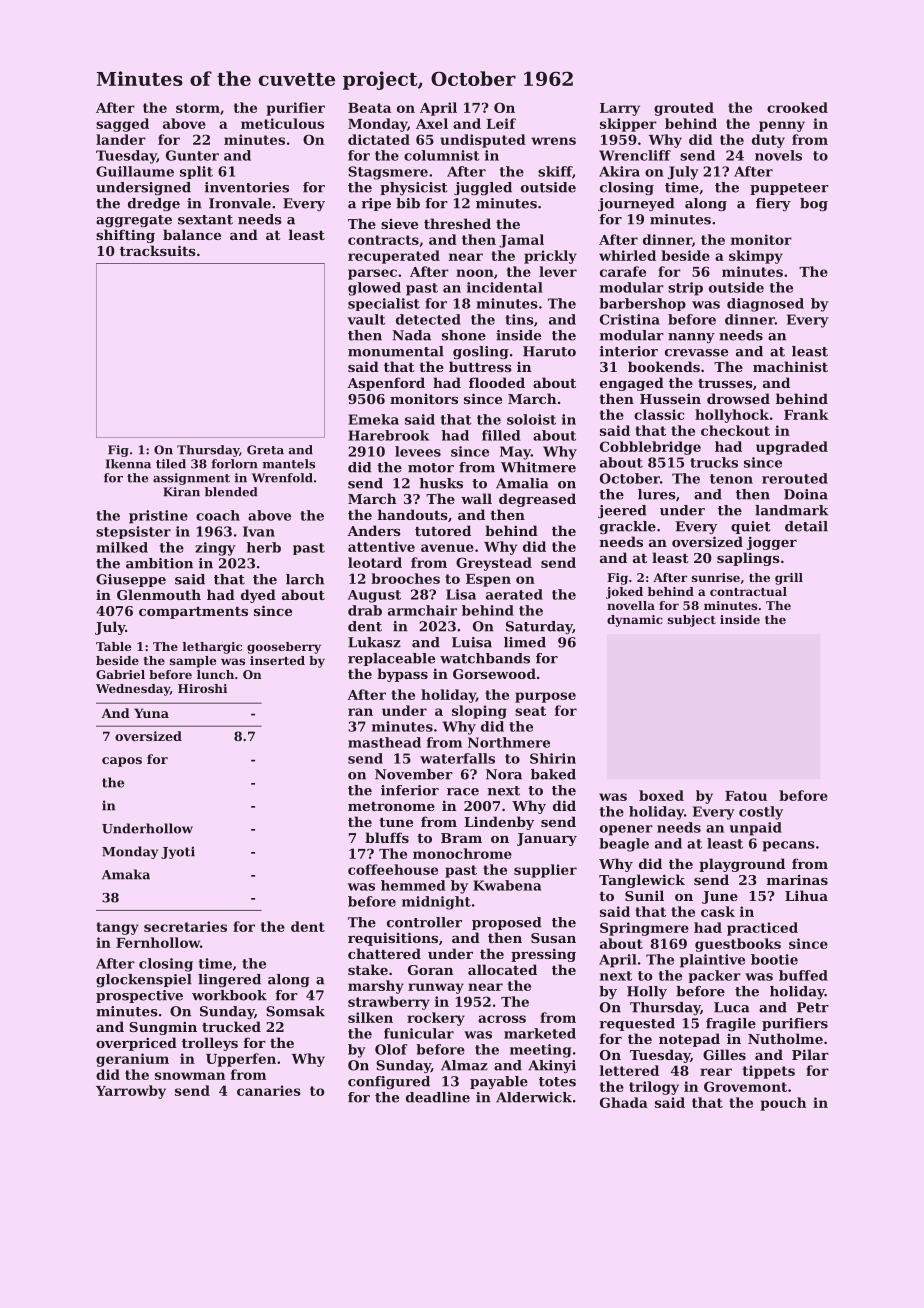 Image resolution: width=924 pixels, height=1308 pixels. Describe the element at coordinates (282, 478) in the screenshot. I see `Wrenfold` at that location.
